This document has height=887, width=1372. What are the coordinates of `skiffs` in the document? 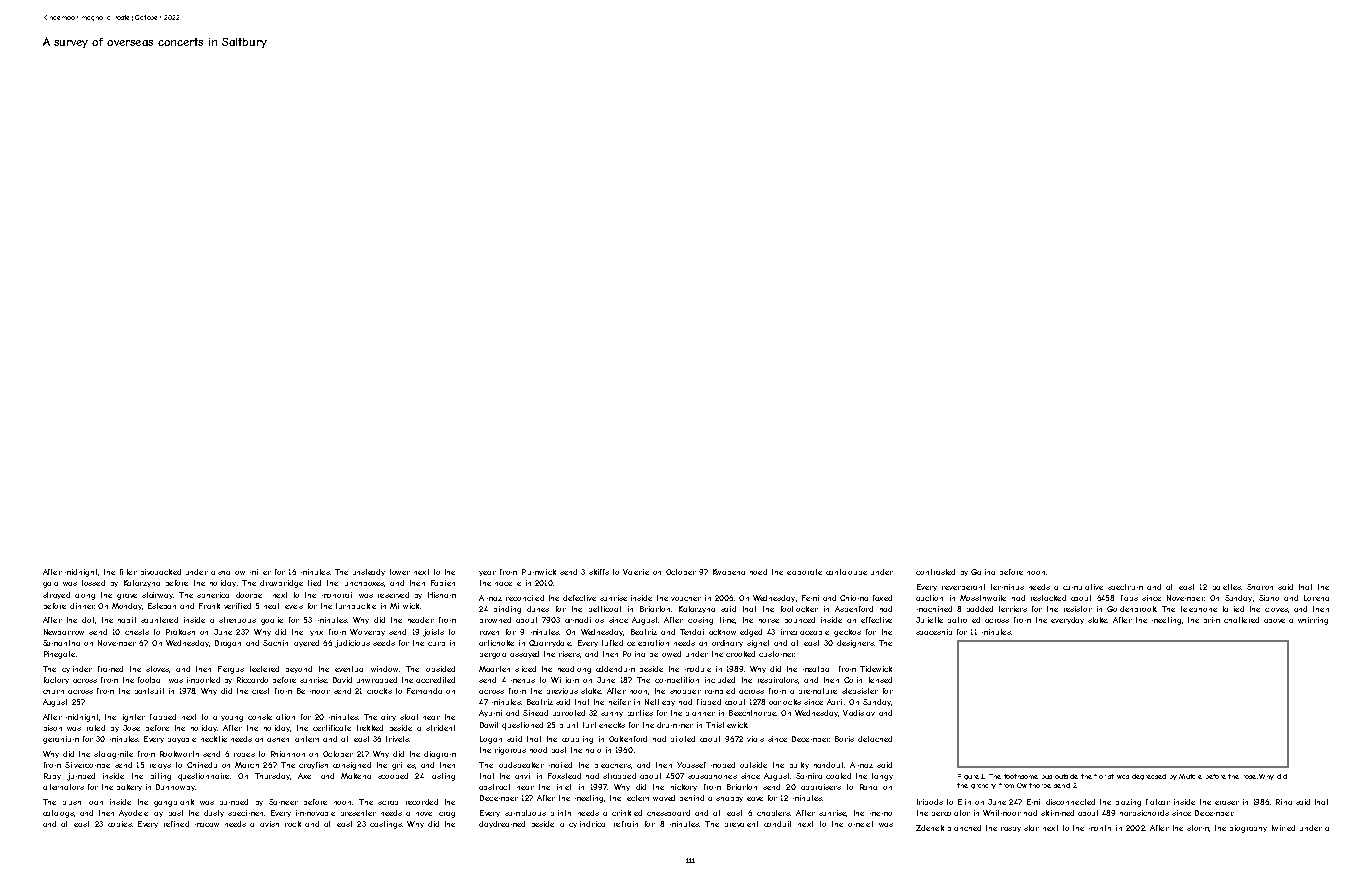 It's located at (599, 572).
